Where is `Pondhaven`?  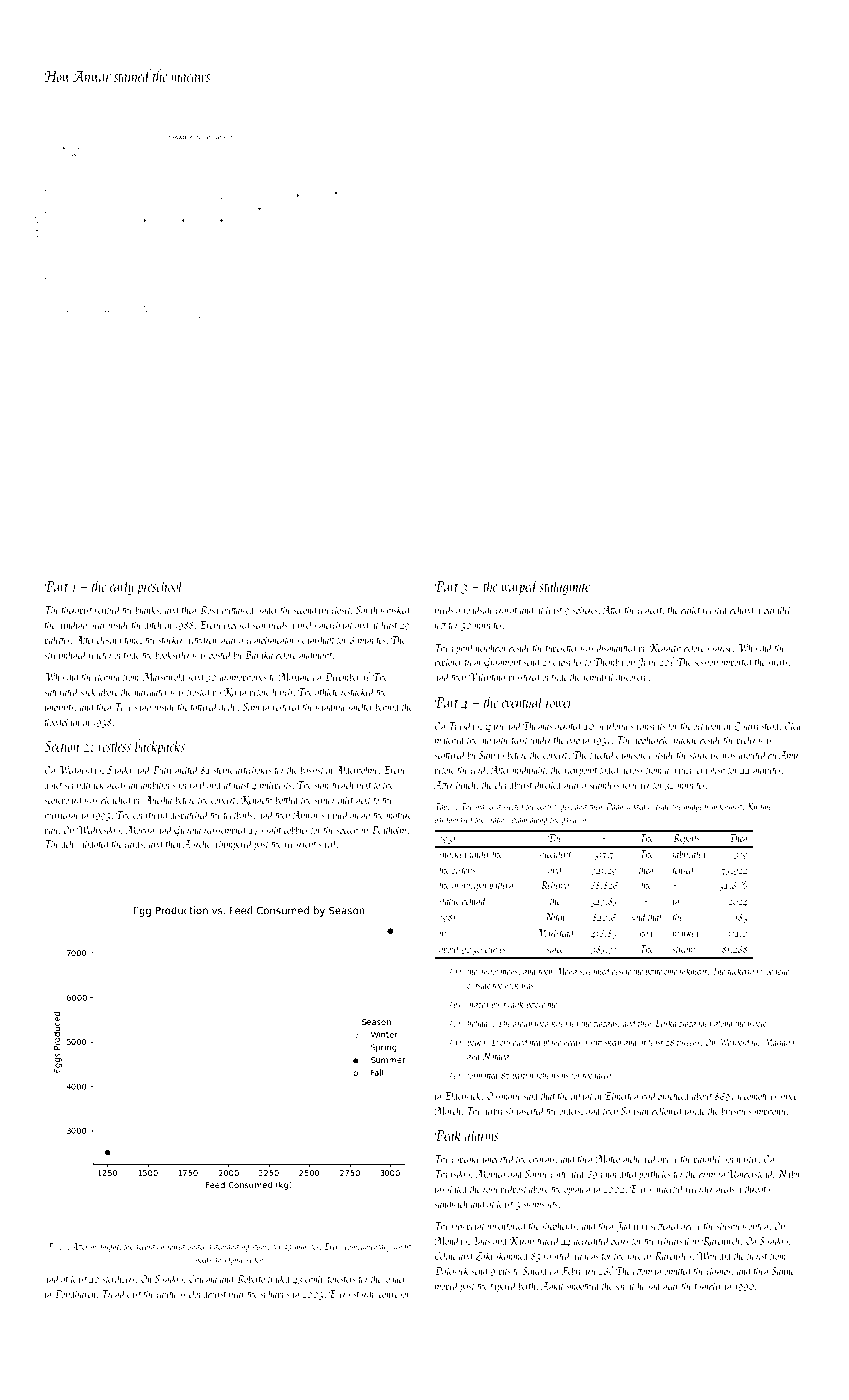
Pondhaven is located at coordinates (75, 1293).
